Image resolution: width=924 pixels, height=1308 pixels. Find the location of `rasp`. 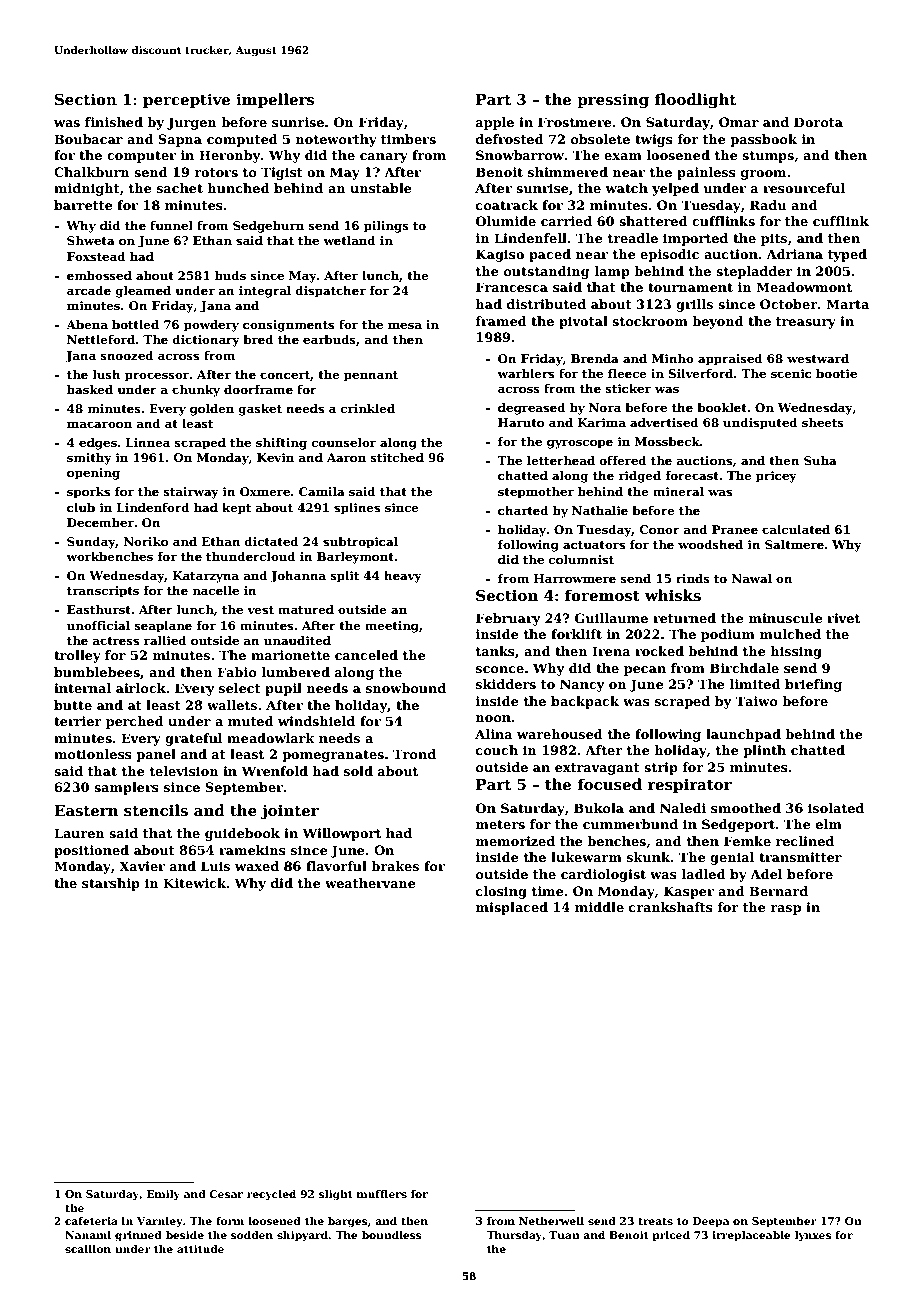

rasp is located at coordinates (786, 910).
